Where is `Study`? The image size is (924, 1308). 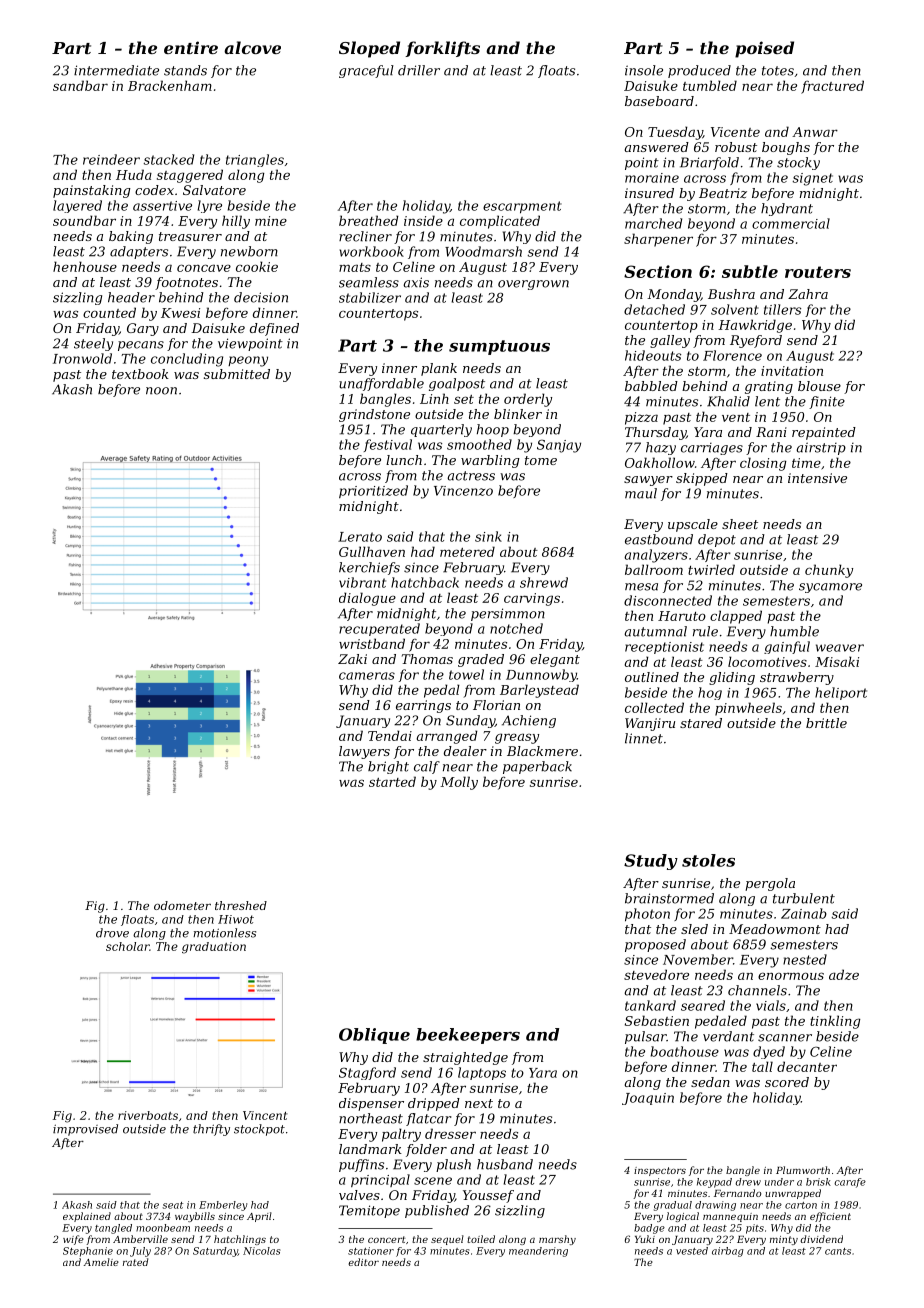 Study is located at coordinates (651, 862).
